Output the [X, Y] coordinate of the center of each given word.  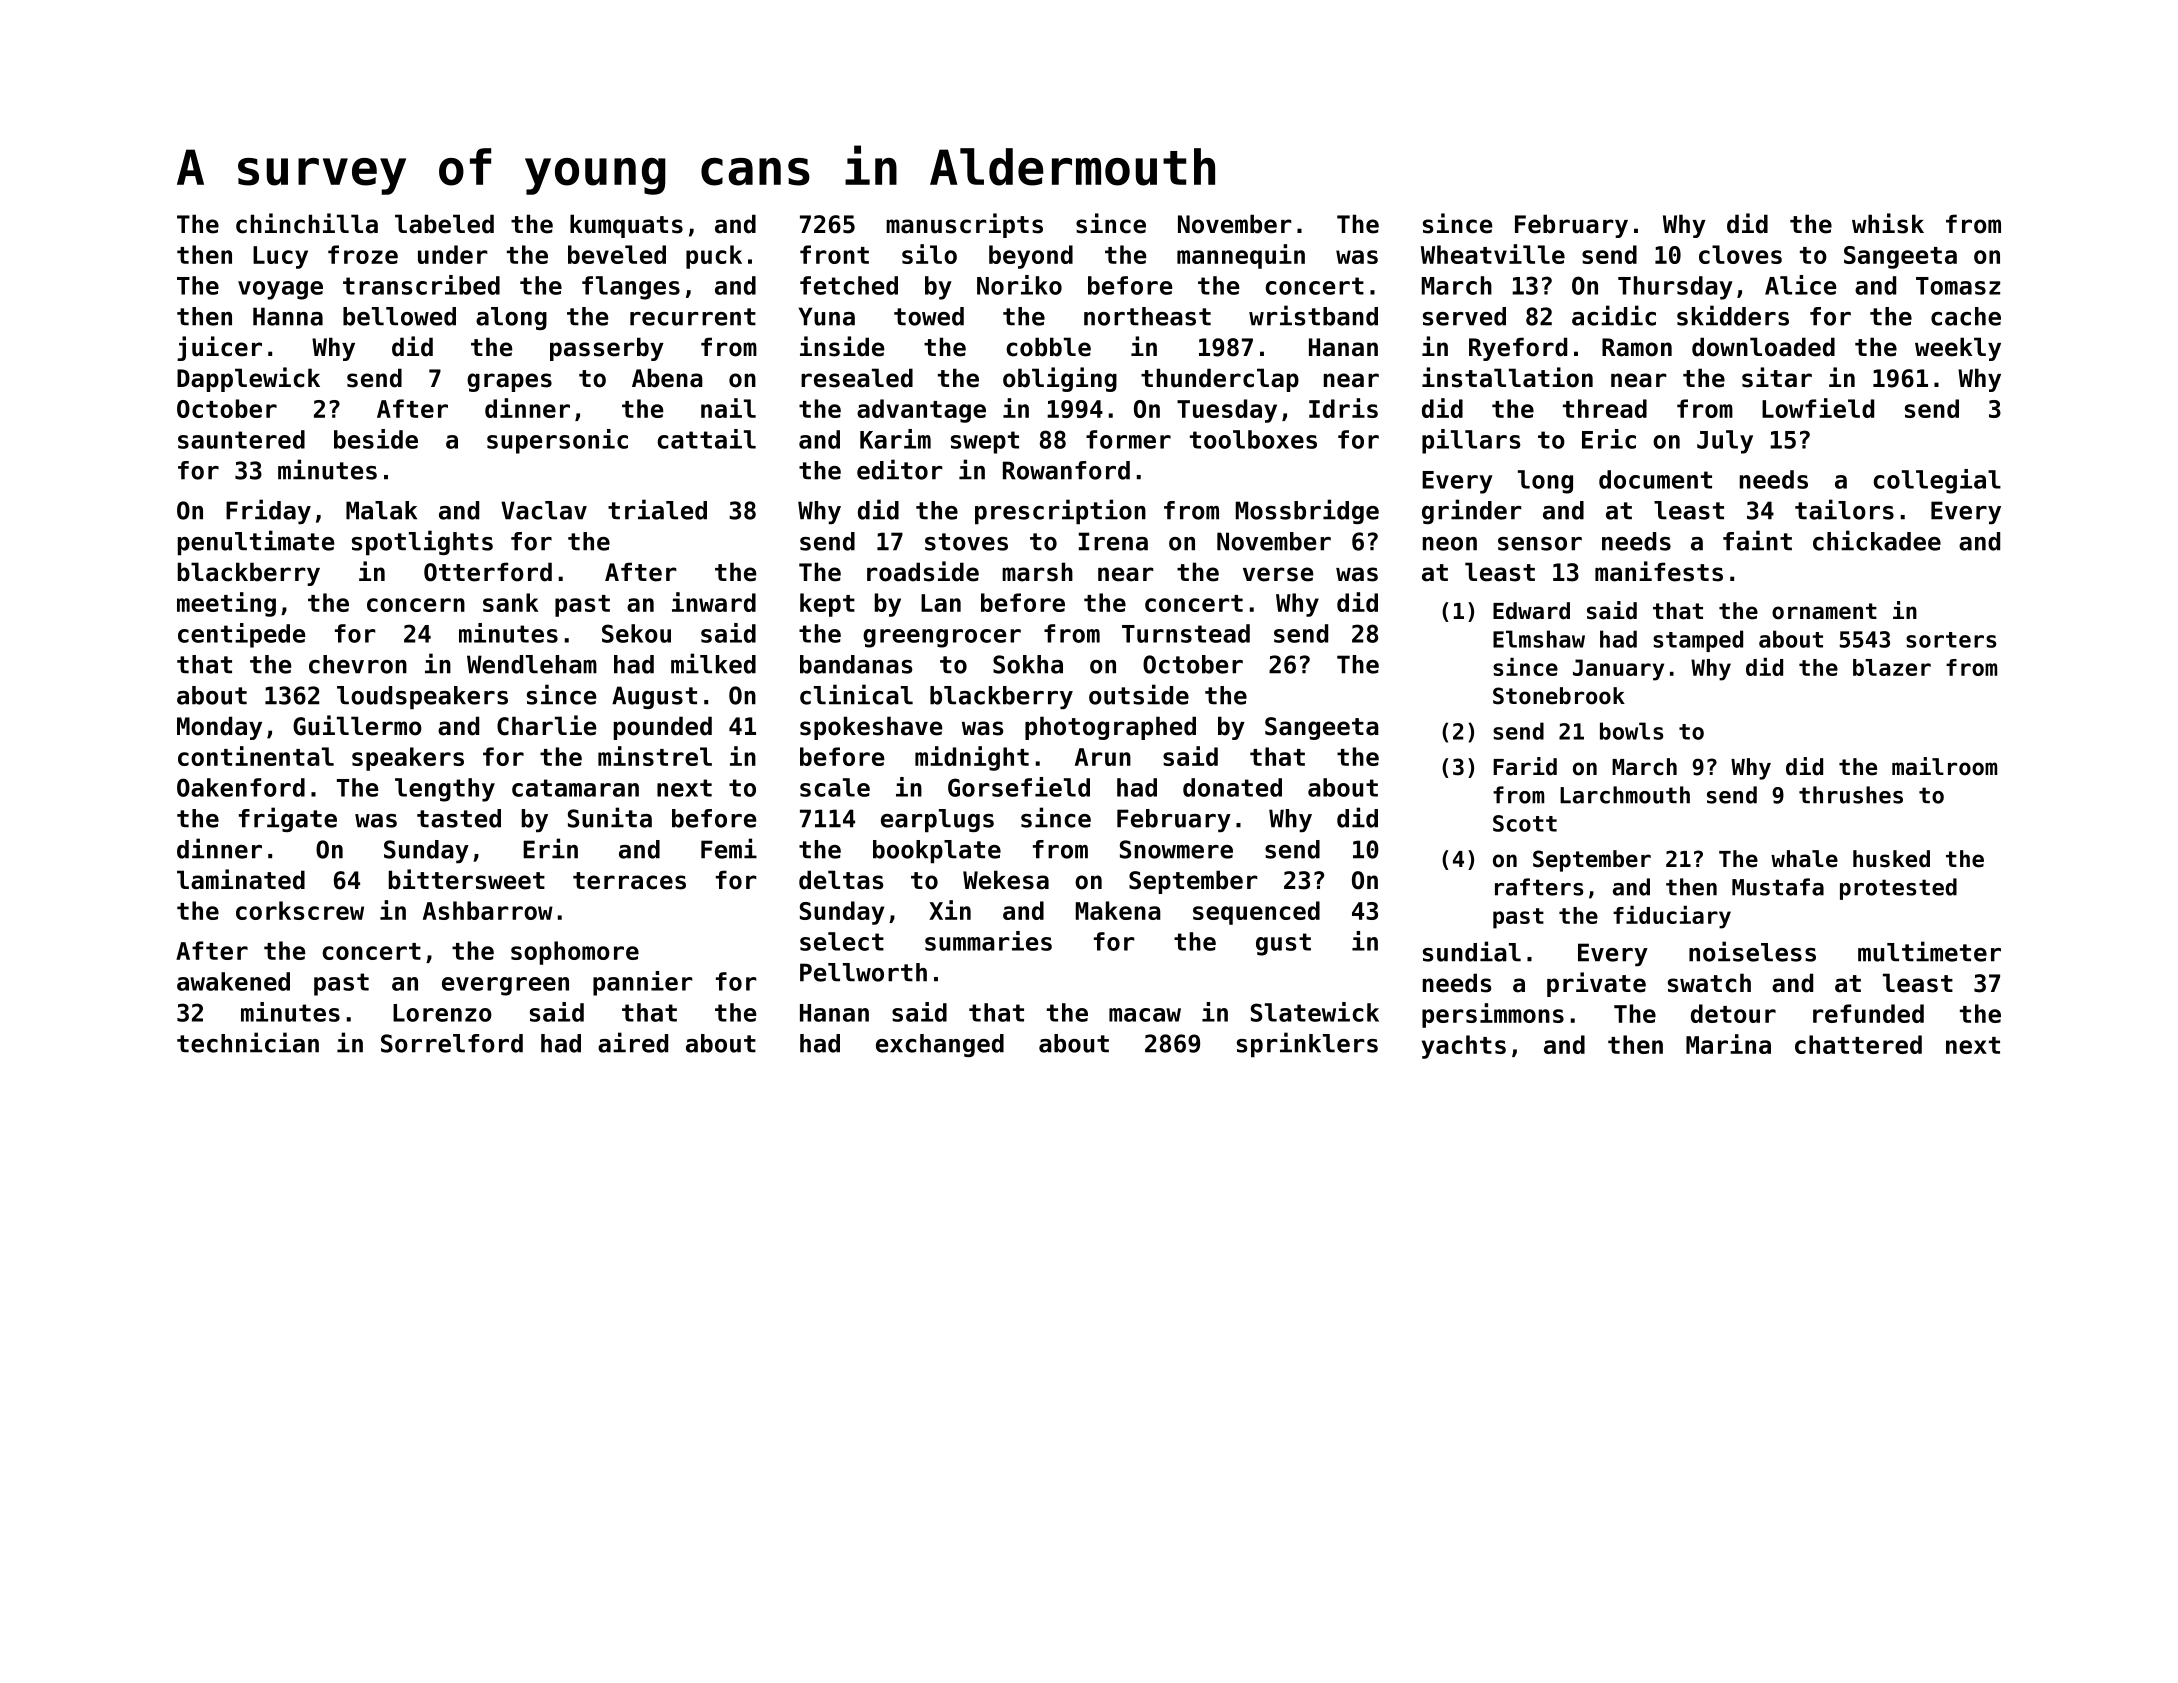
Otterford [488, 572]
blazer [1892, 667]
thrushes [1851, 795]
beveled [617, 254]
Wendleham [532, 664]
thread [1605, 408]
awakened [233, 981]
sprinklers [1307, 1045]
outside [1139, 694]
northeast [1147, 316]
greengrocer [942, 638]
